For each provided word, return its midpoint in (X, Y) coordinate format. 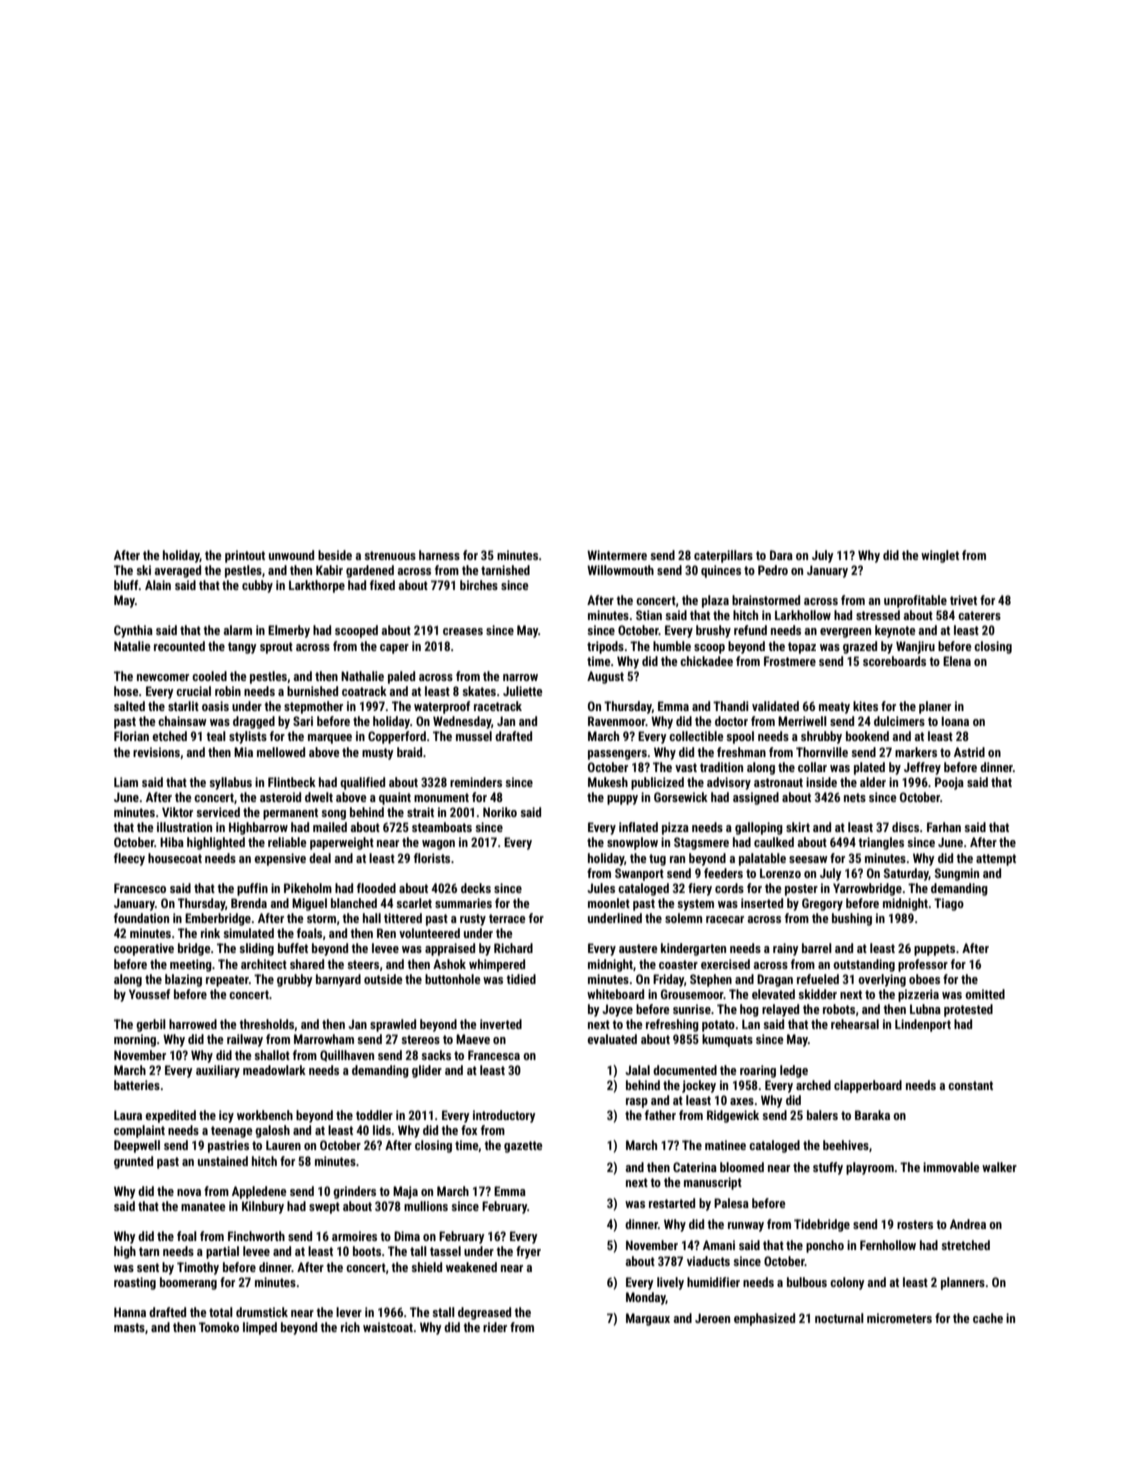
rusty (473, 920)
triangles (881, 843)
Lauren (283, 1145)
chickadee (706, 661)
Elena (957, 661)
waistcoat (388, 1327)
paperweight (342, 843)
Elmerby (289, 631)
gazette (523, 1147)
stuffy (828, 1168)
